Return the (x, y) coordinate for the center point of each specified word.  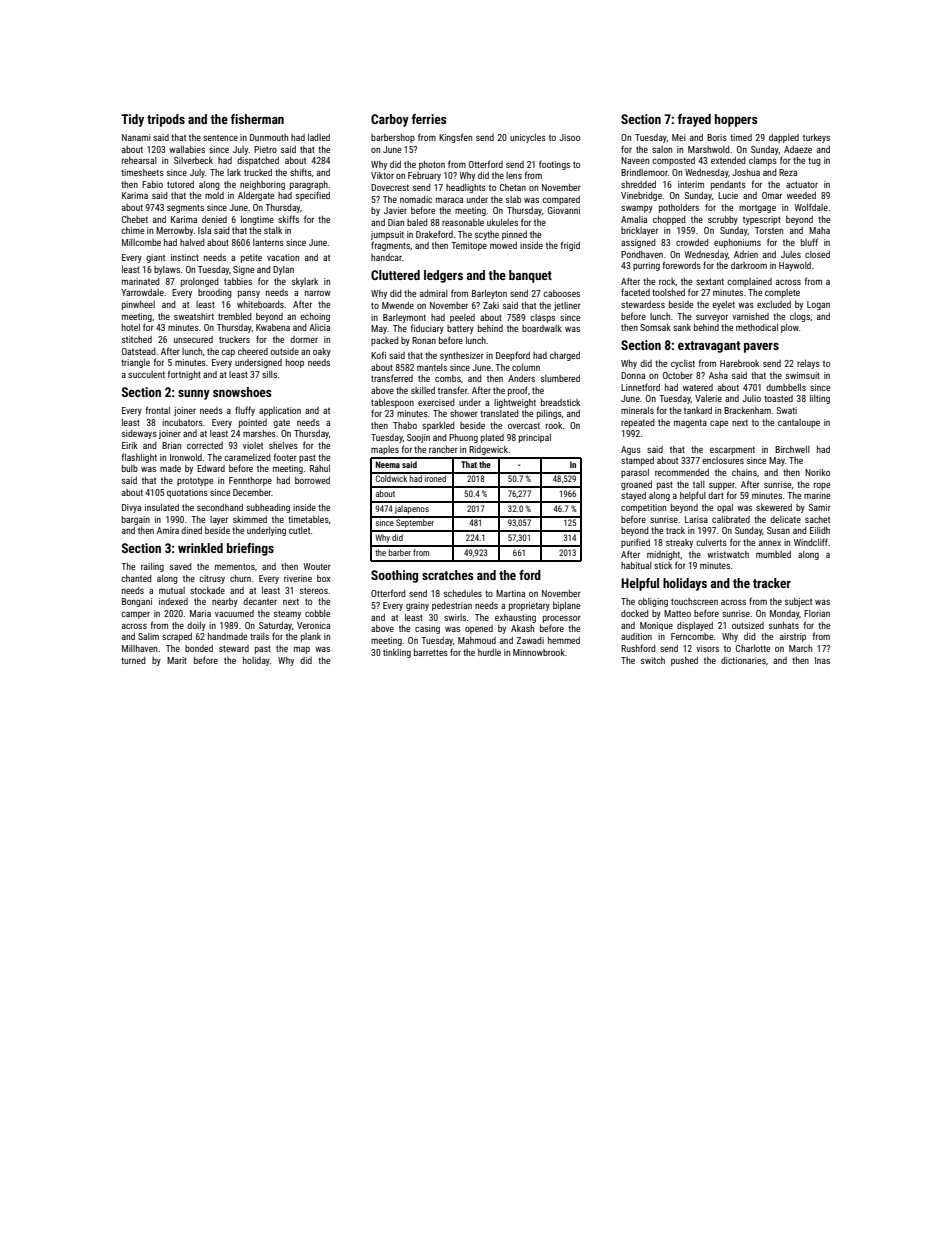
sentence (220, 138)
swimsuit (803, 375)
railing (152, 567)
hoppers (736, 120)
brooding (215, 293)
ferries (429, 119)
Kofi (378, 355)
